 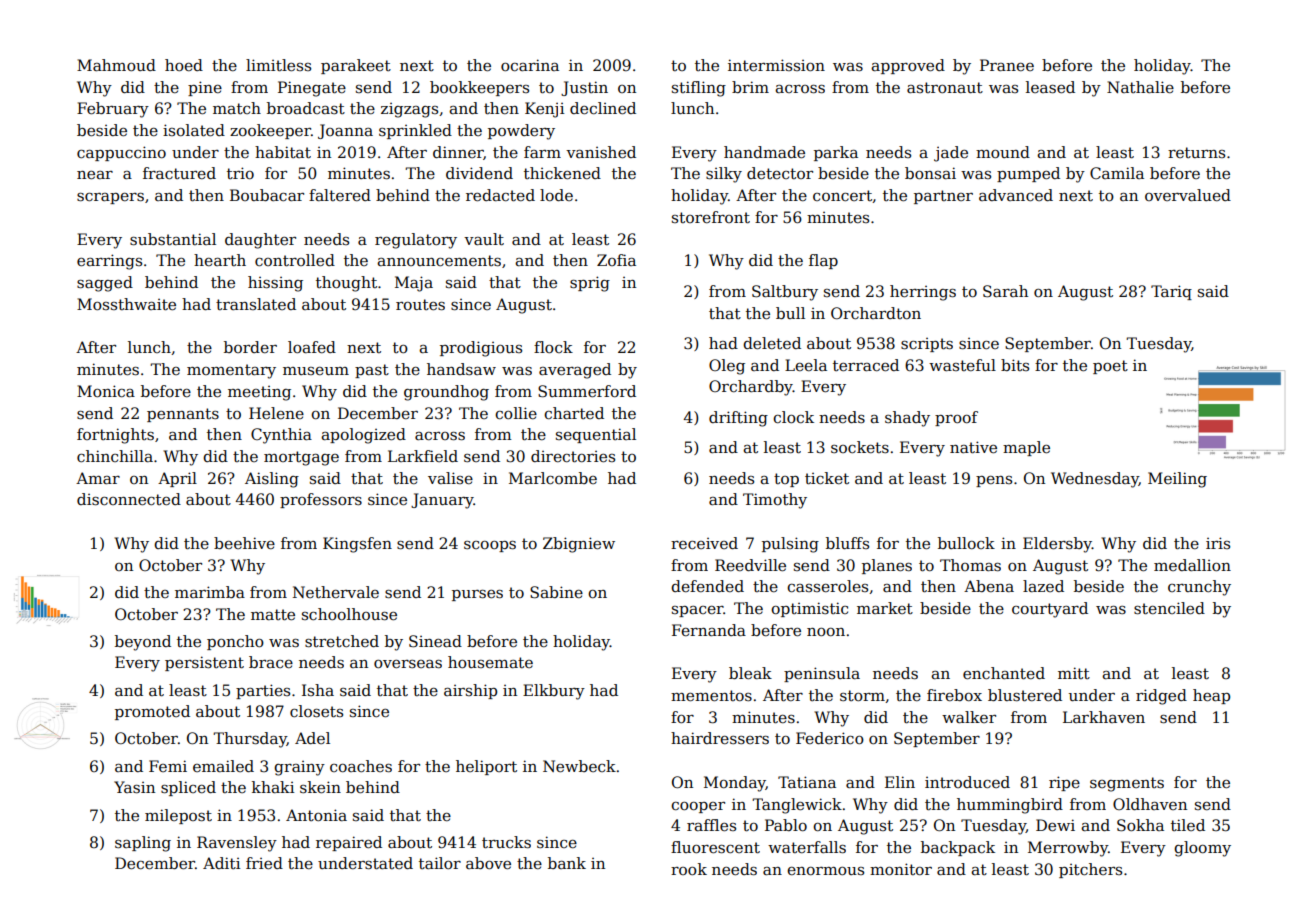 I want to click on Cynthia, so click(x=281, y=436).
